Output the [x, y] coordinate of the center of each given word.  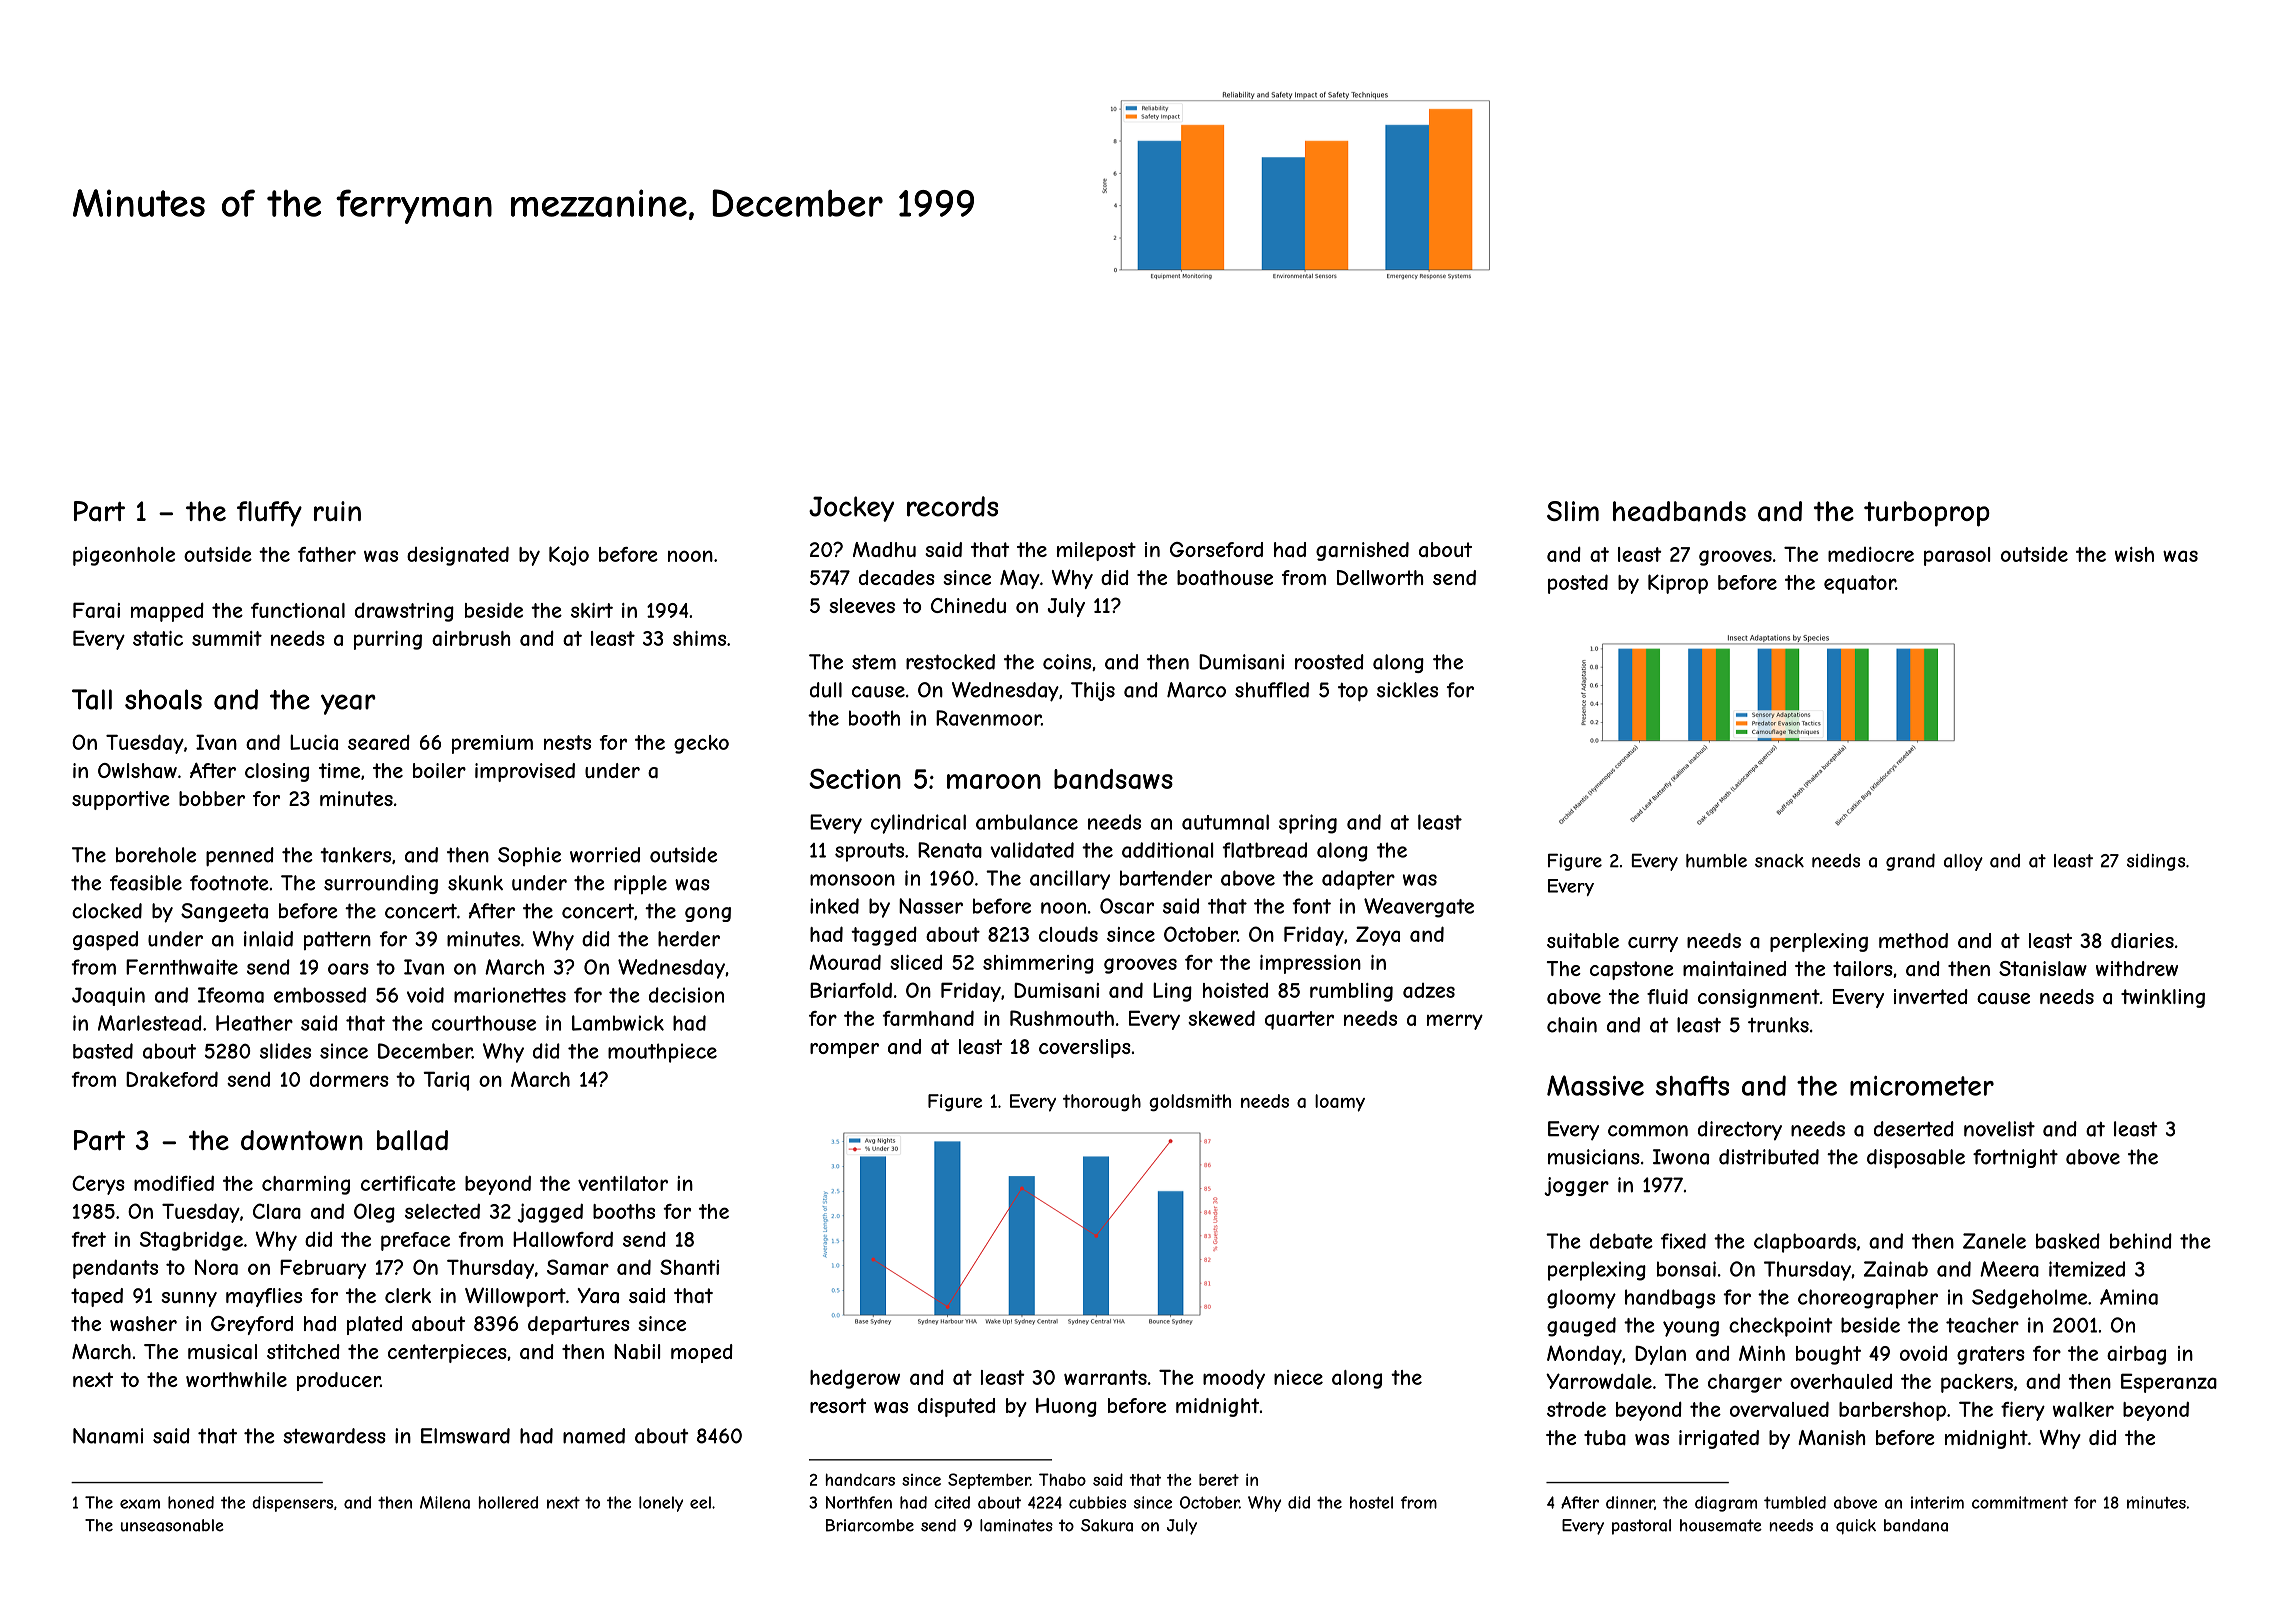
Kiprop [1678, 584]
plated [374, 1325]
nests [567, 742]
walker [2083, 1409]
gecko [701, 744]
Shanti [689, 1267]
